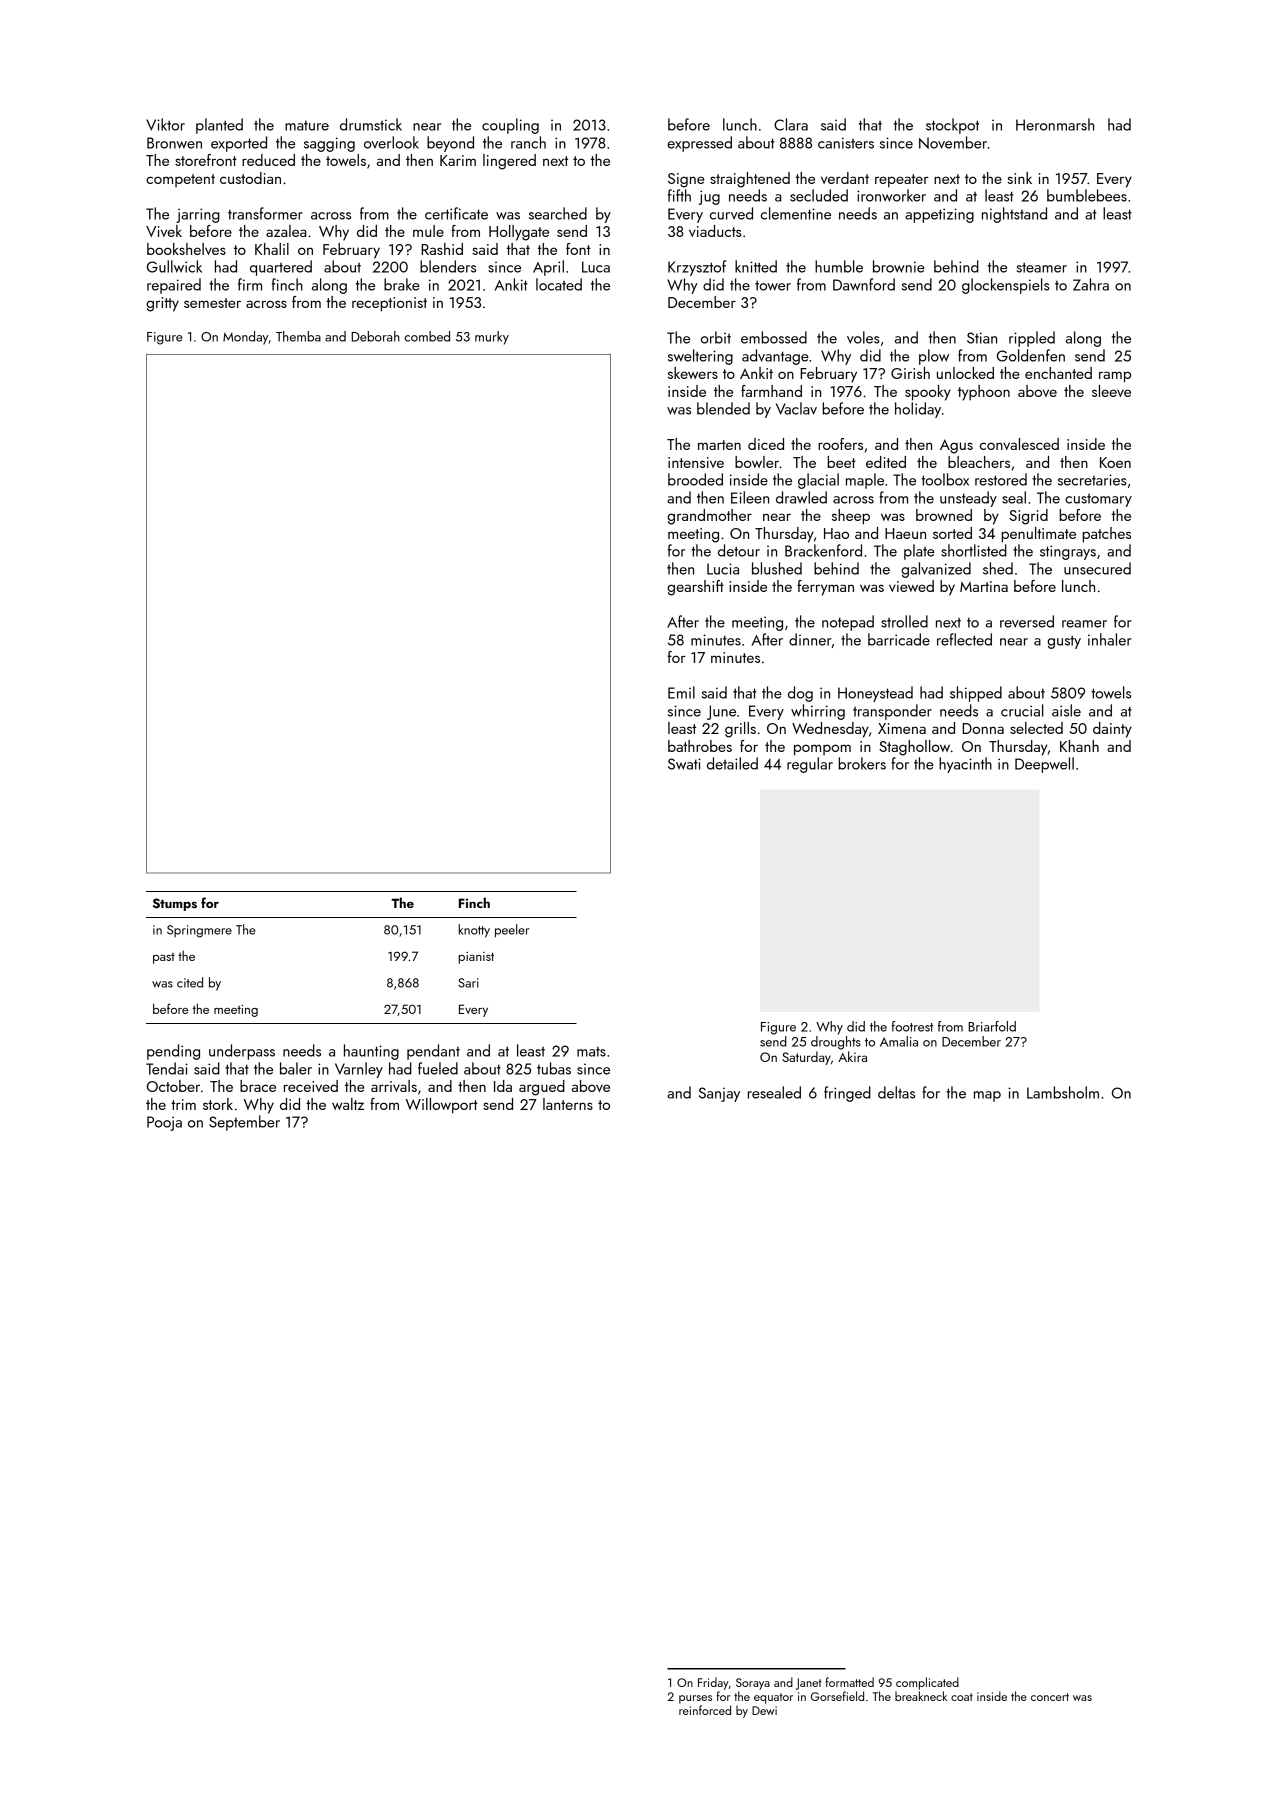 Image resolution: width=1278 pixels, height=1808 pixels. Describe the element at coordinates (244, 1123) in the screenshot. I see `September` at that location.
